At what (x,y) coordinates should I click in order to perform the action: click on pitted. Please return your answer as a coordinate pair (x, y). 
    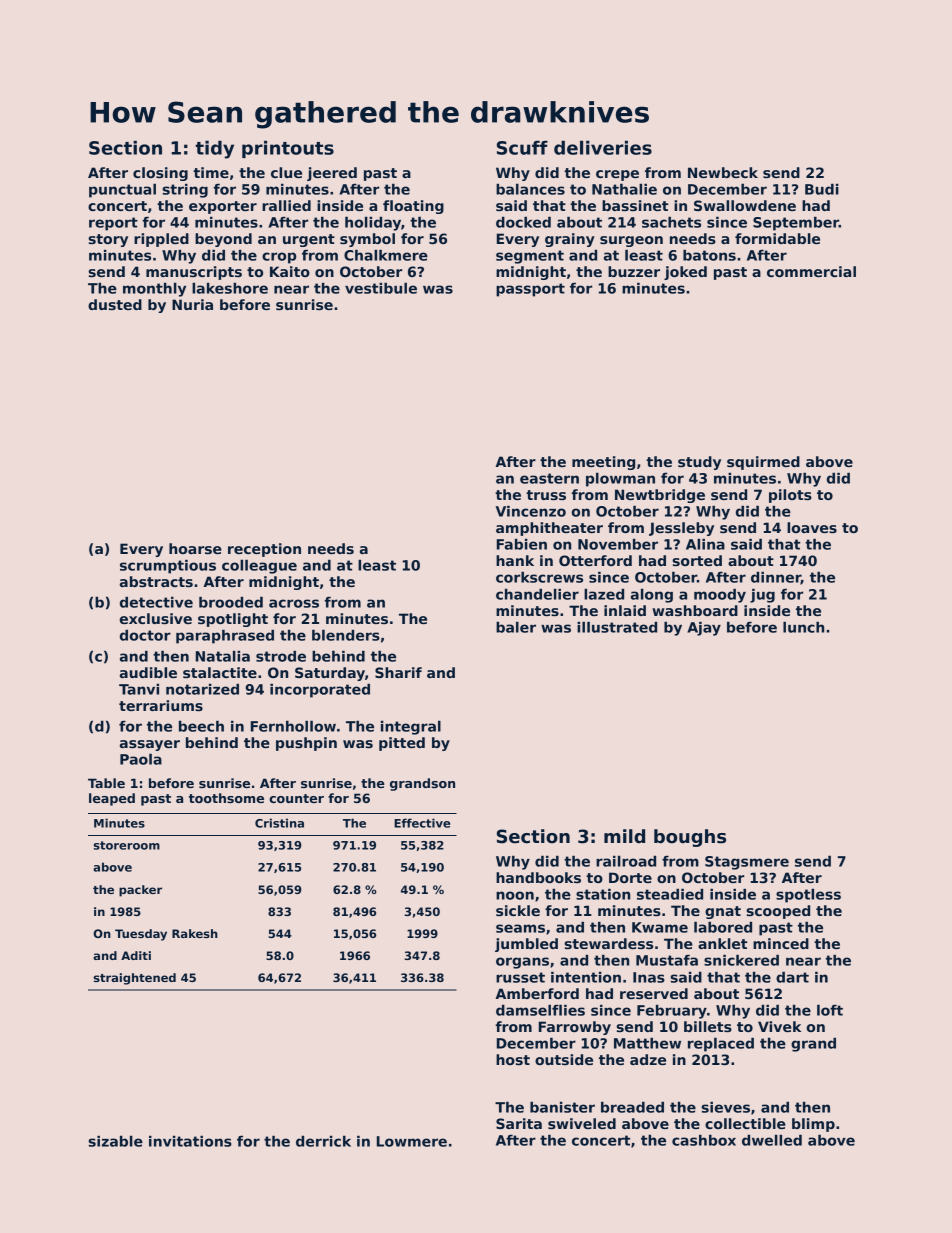
    Looking at the image, I should click on (402, 744).
